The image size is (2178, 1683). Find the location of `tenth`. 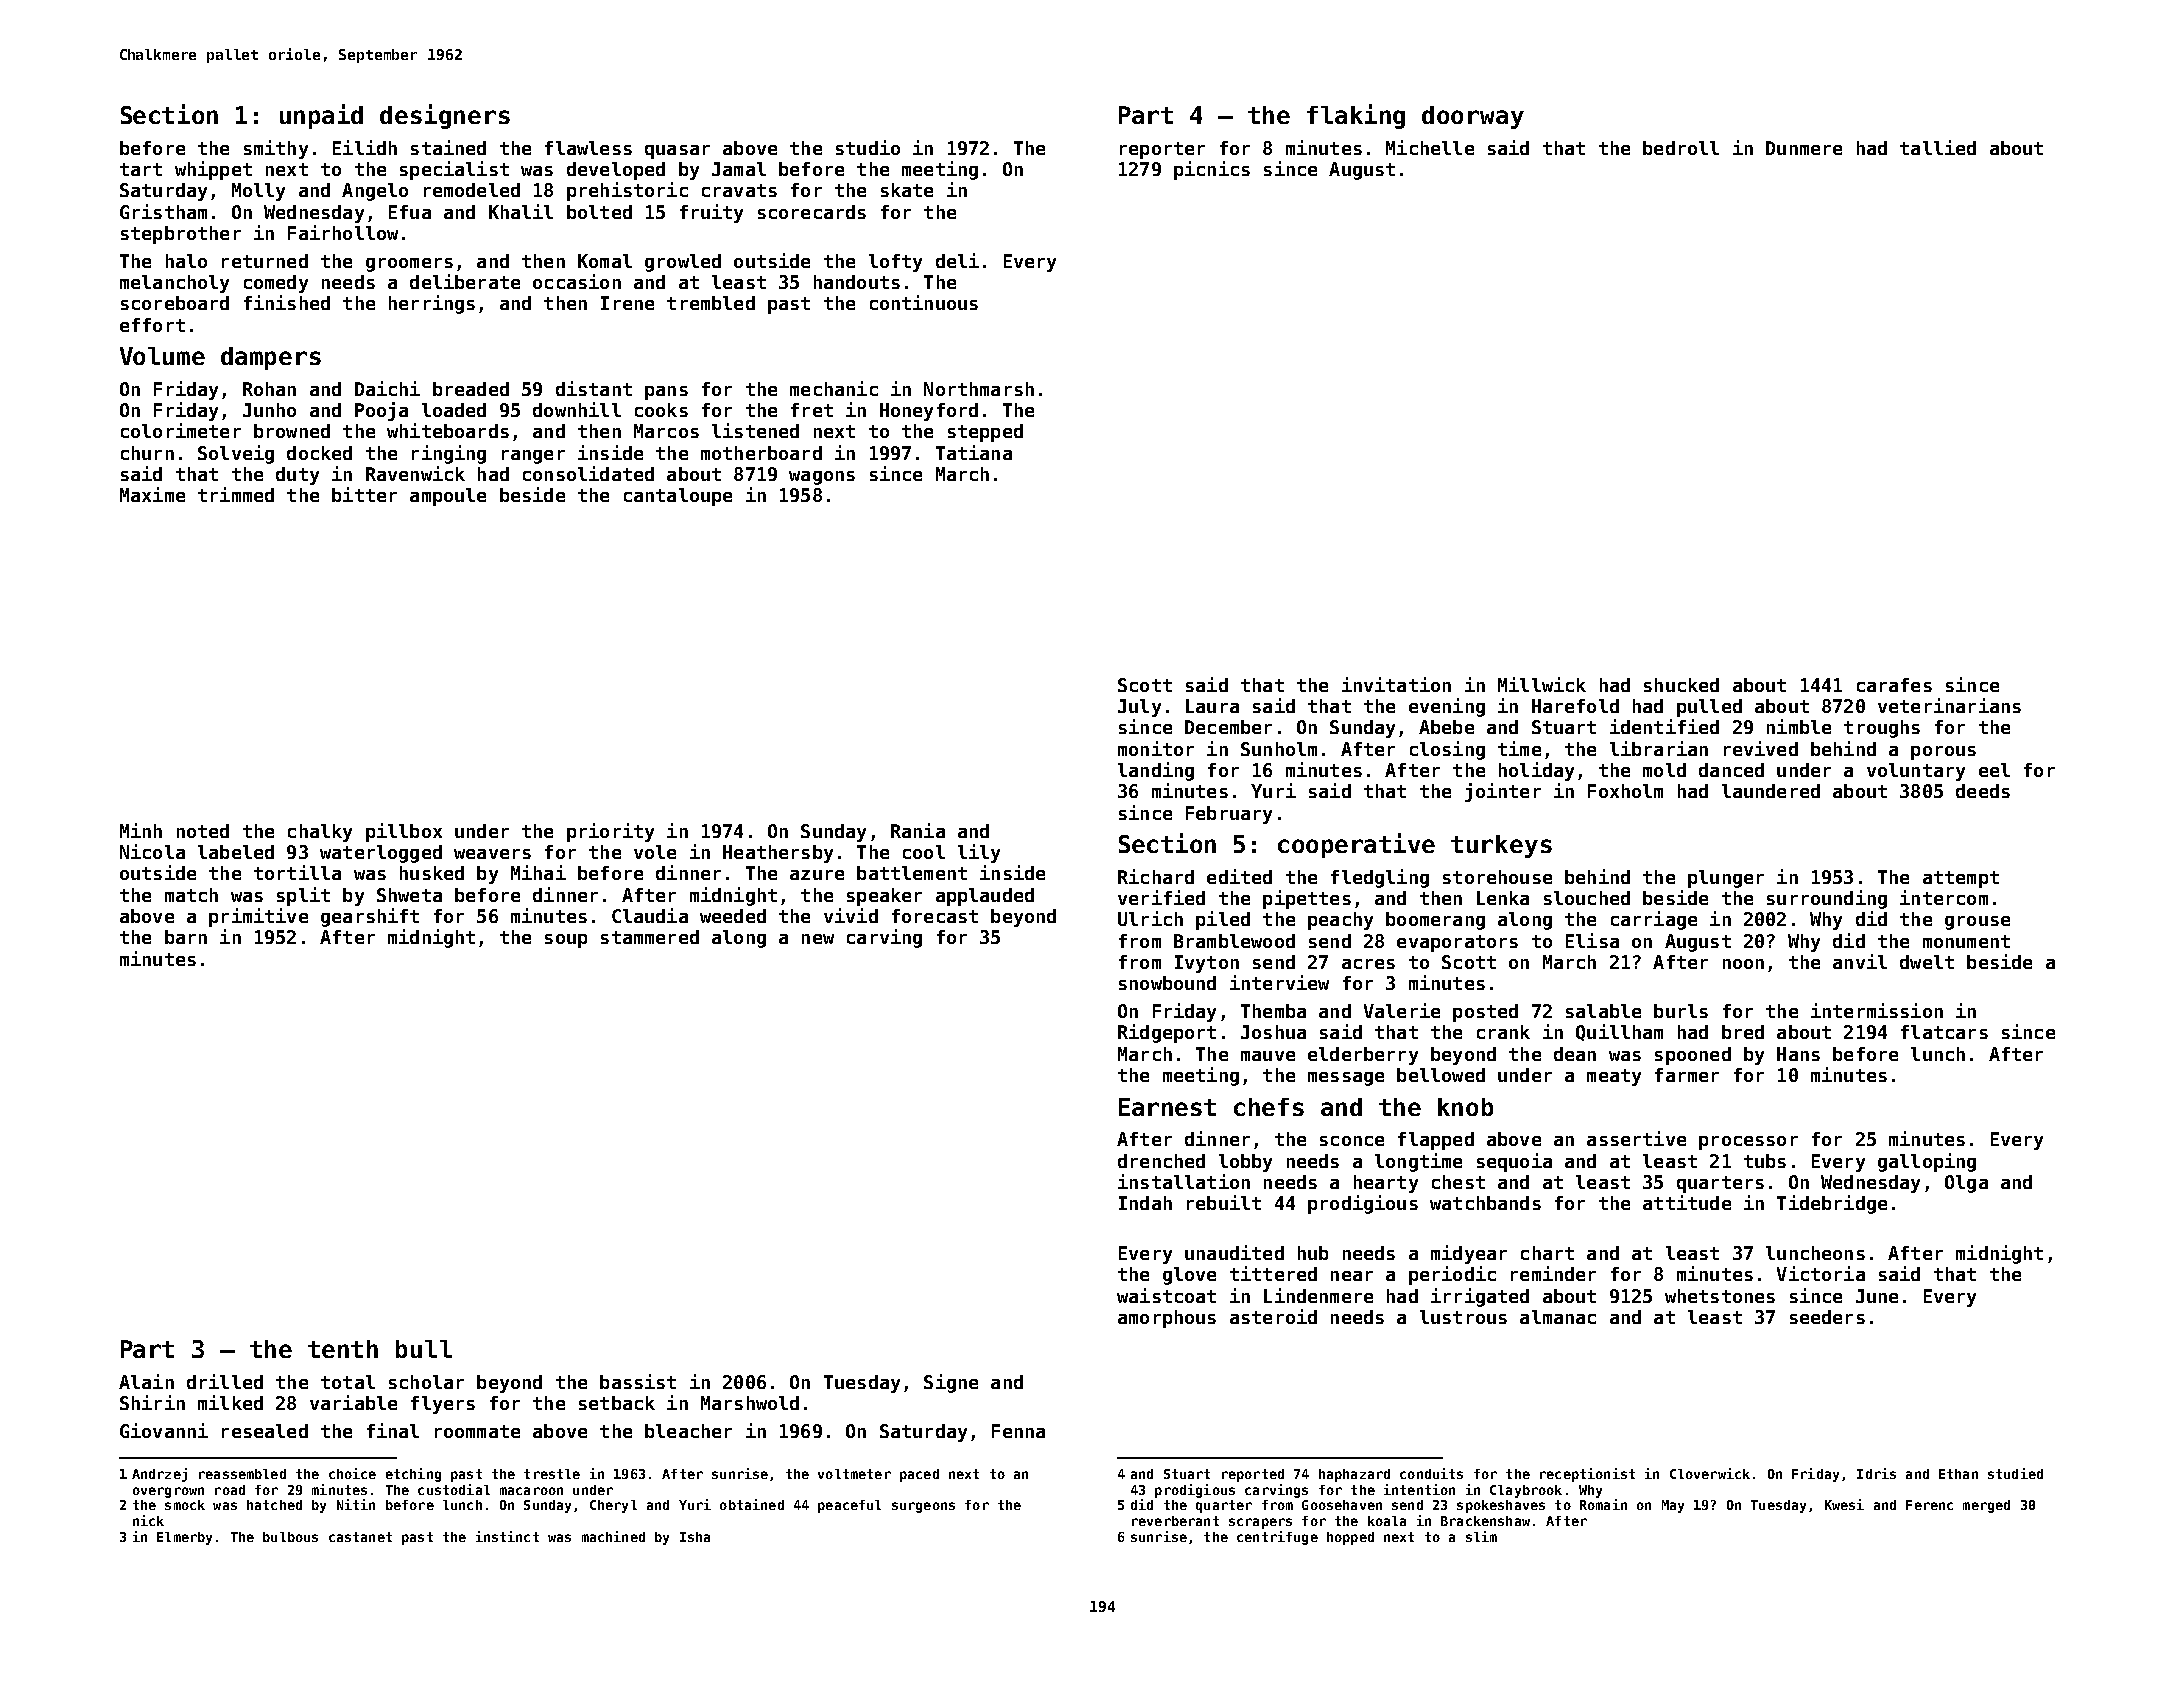

tenth is located at coordinates (343, 1349).
